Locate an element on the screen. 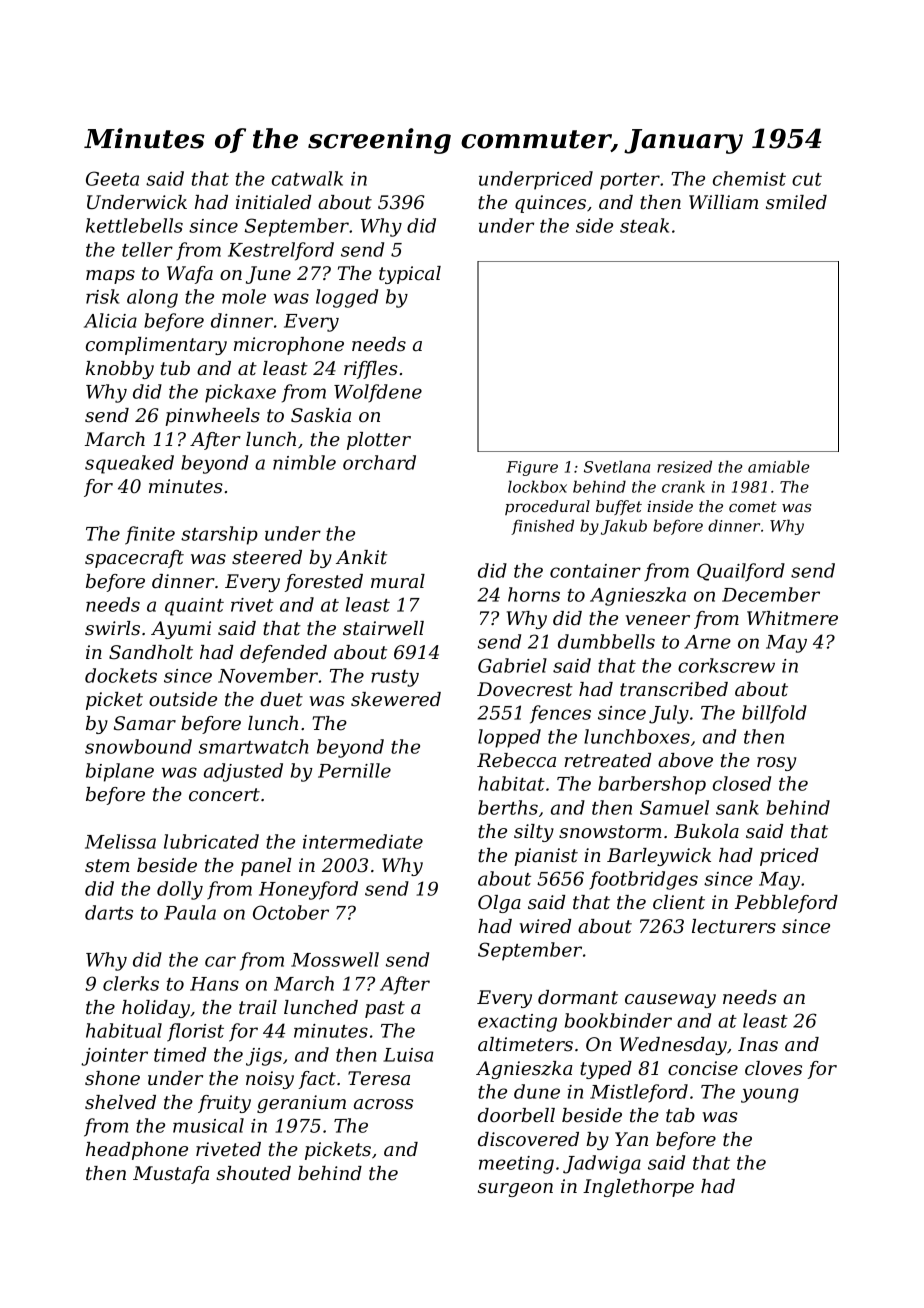 The width and height of the screenshot is (924, 1308). November is located at coordinates (268, 675).
